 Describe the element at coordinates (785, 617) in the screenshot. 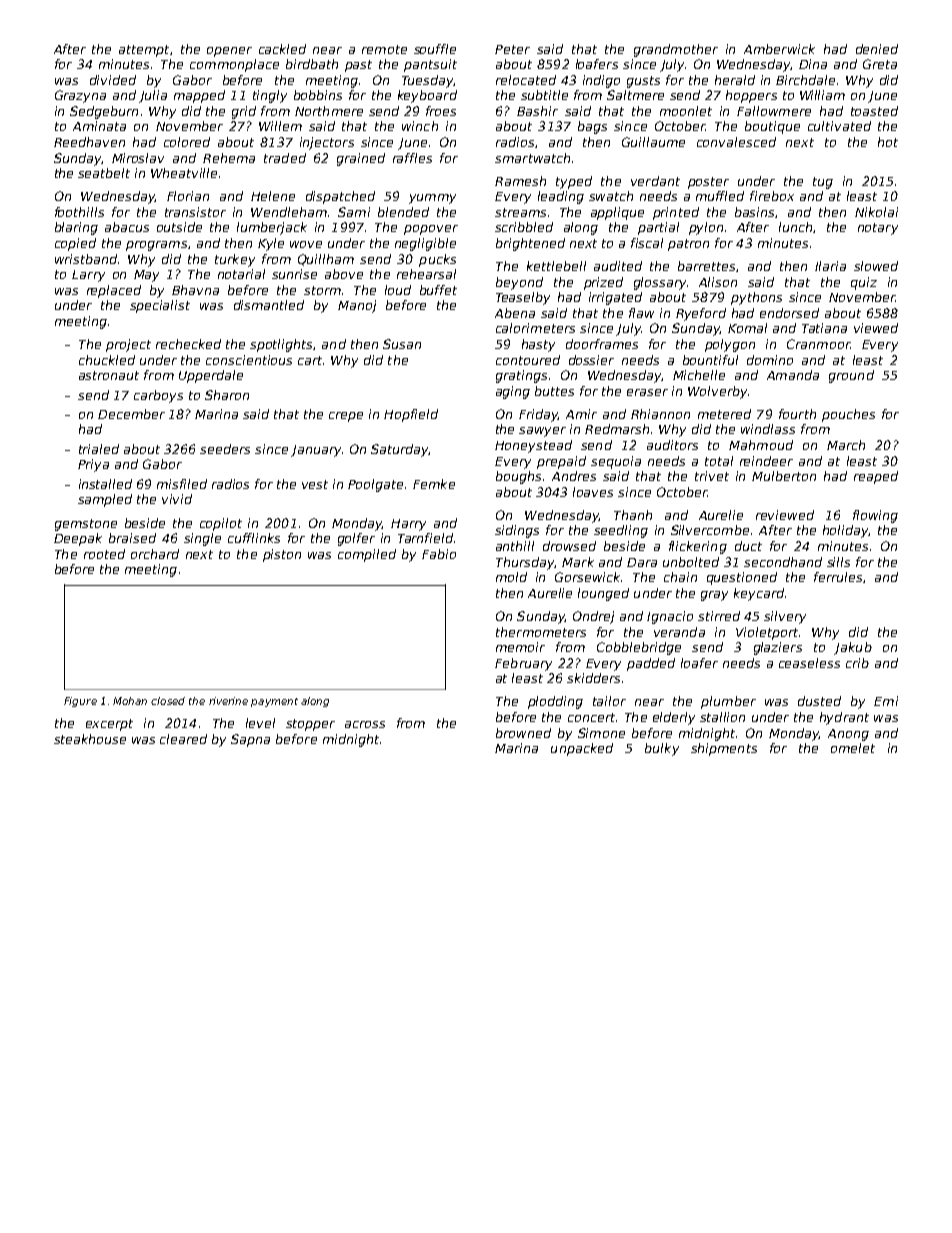

I see `silvery` at that location.
